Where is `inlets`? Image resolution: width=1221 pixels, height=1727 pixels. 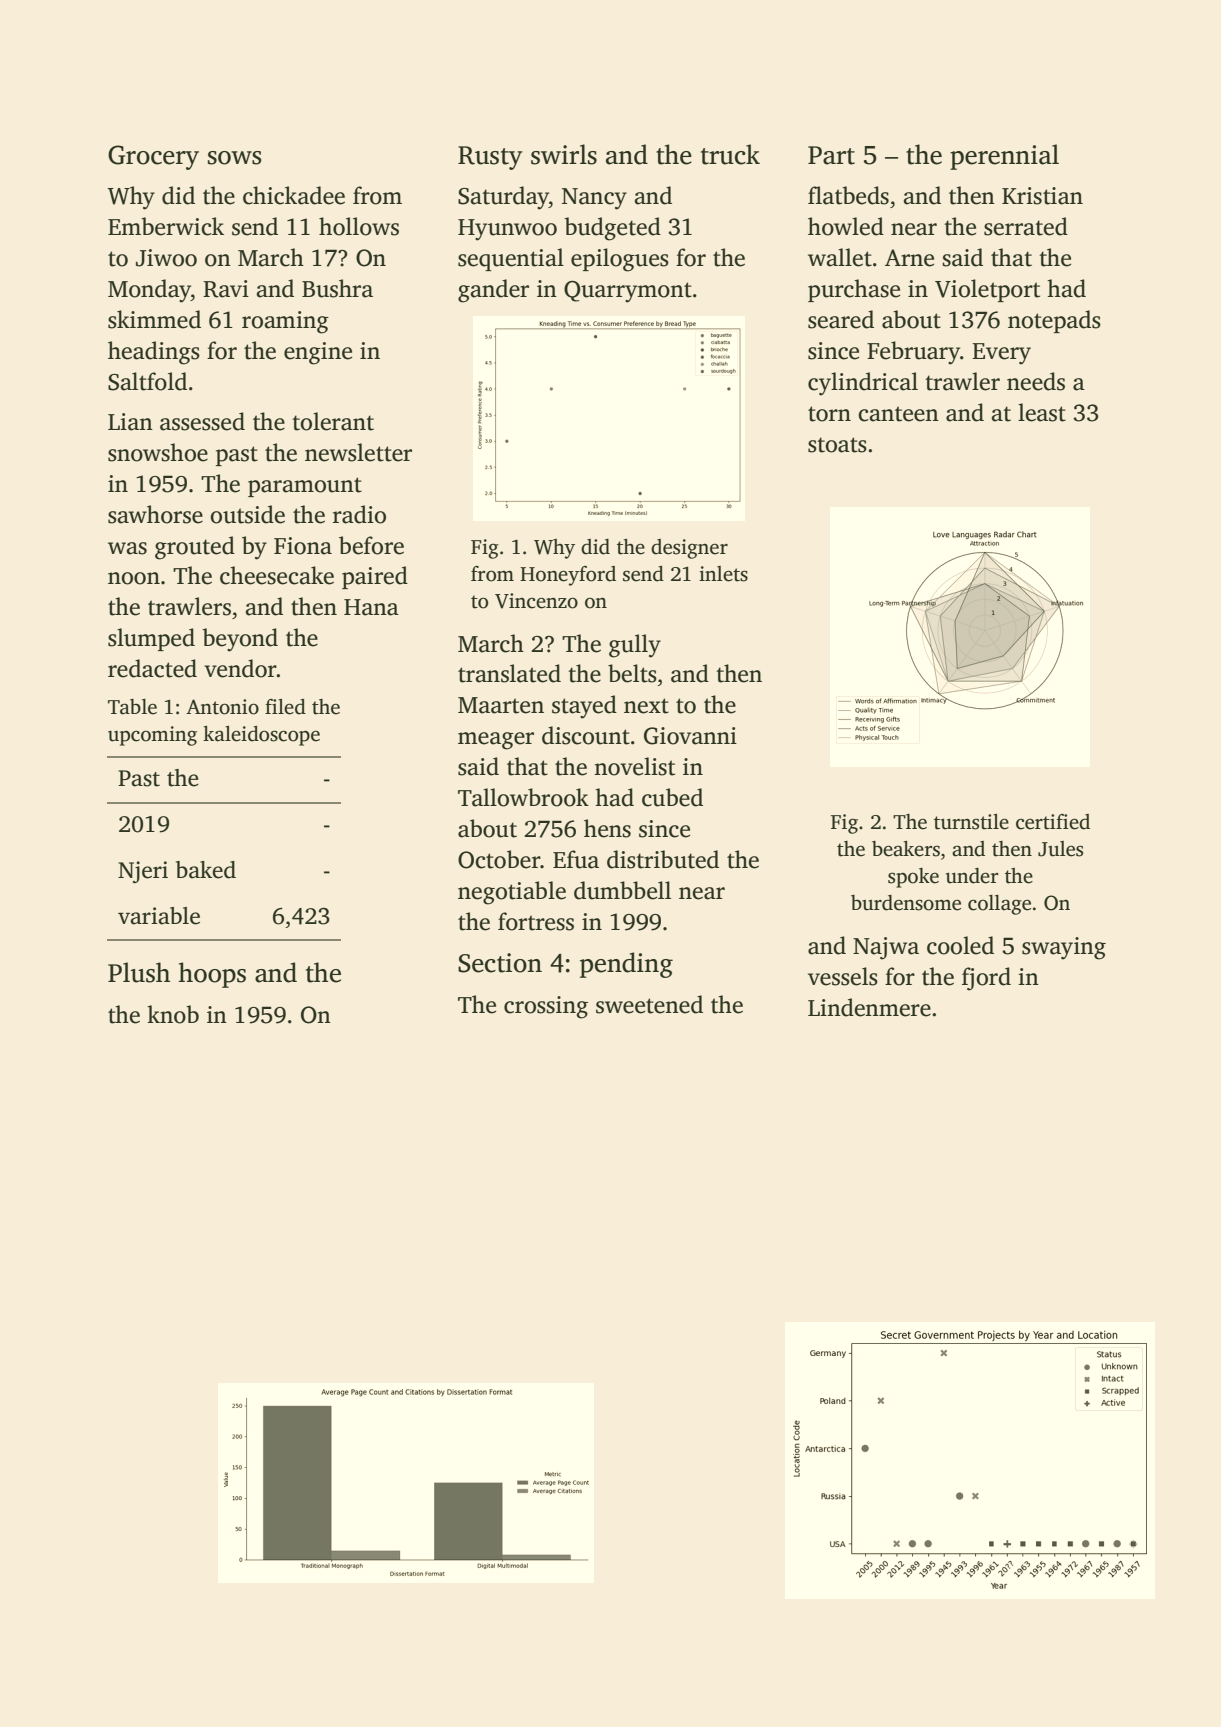 inlets is located at coordinates (723, 574).
